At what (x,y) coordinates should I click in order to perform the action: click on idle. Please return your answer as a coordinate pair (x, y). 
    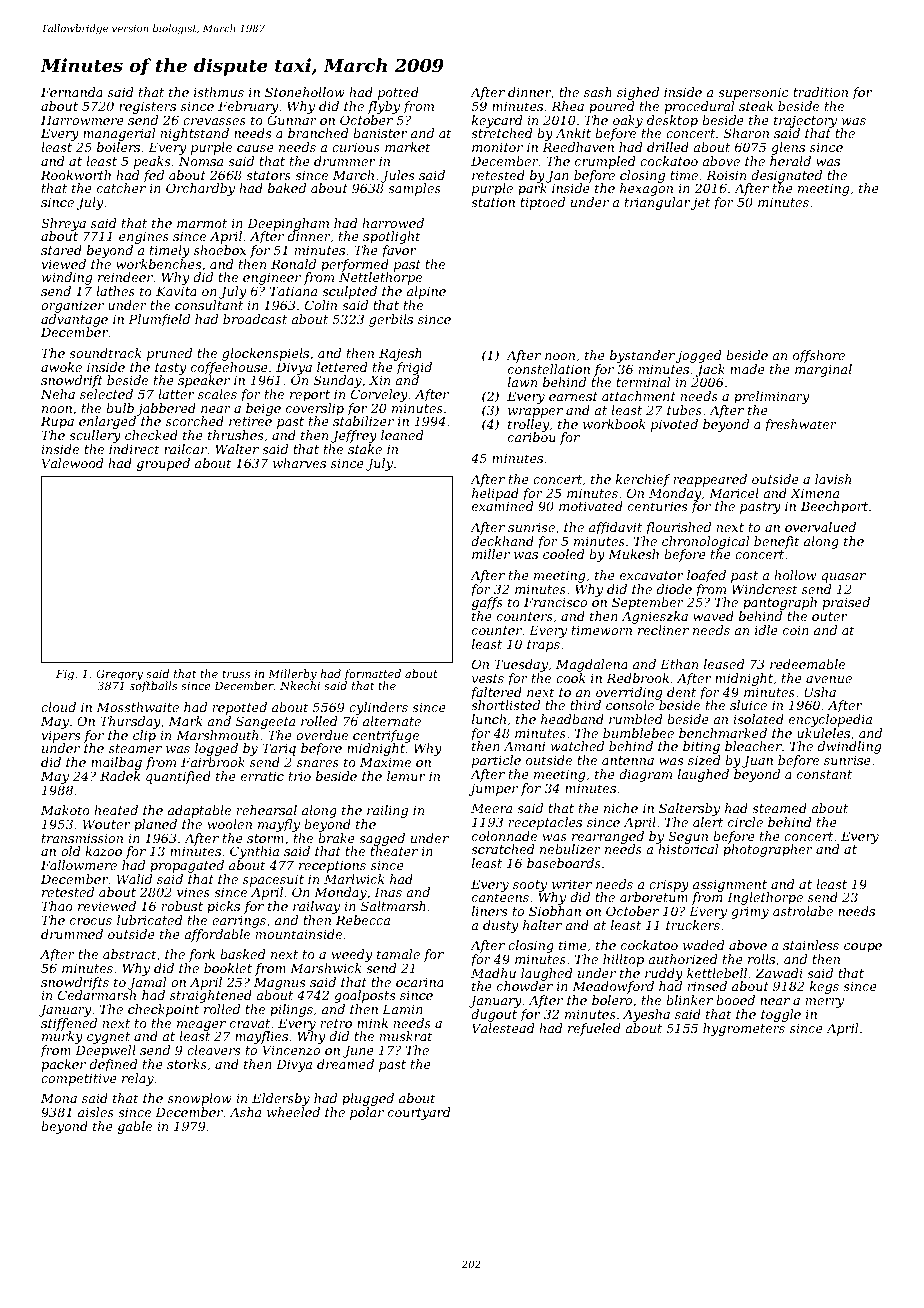
    Looking at the image, I should click on (766, 630).
